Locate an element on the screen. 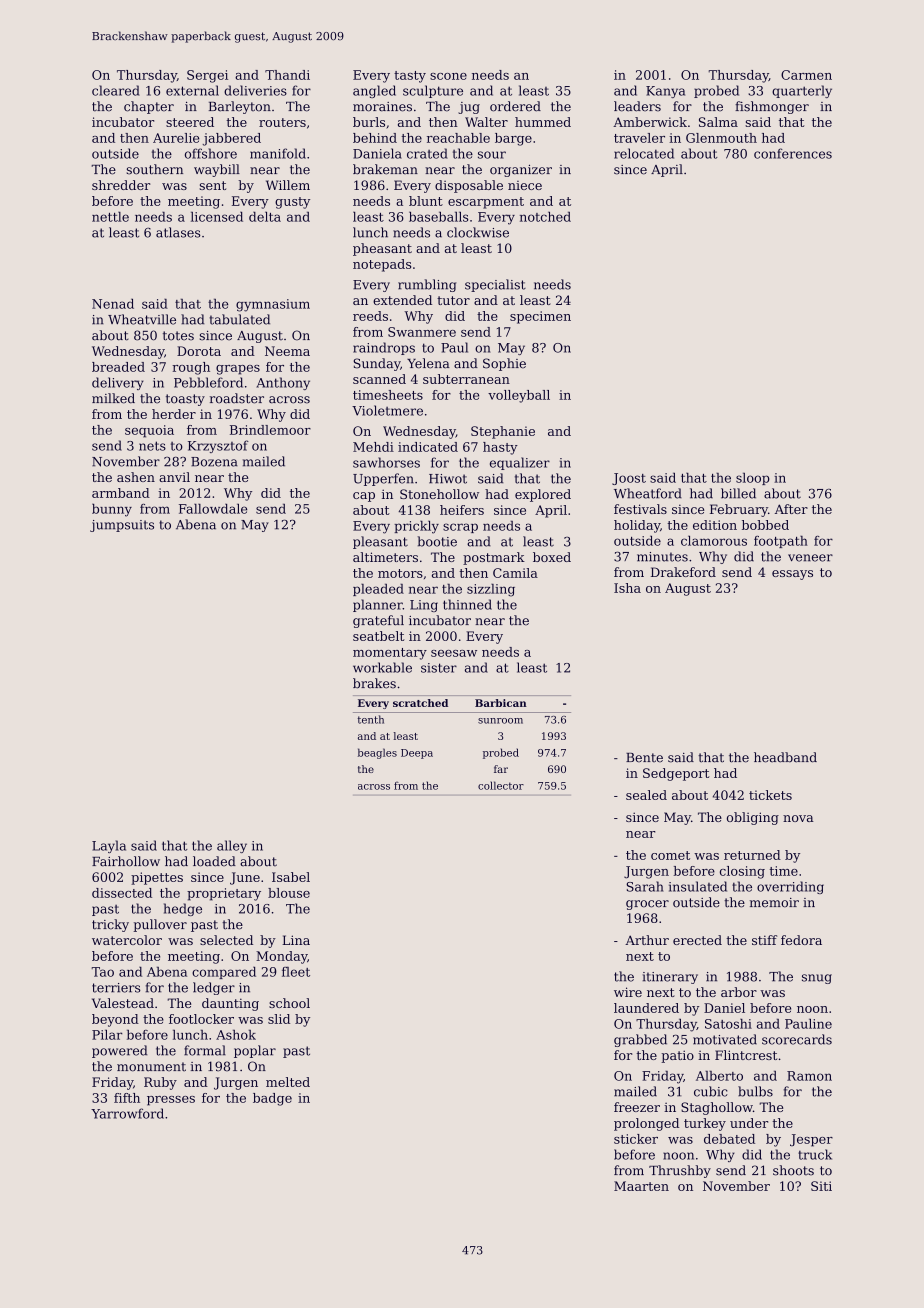 Image resolution: width=924 pixels, height=1308 pixels. conferences is located at coordinates (793, 153).
